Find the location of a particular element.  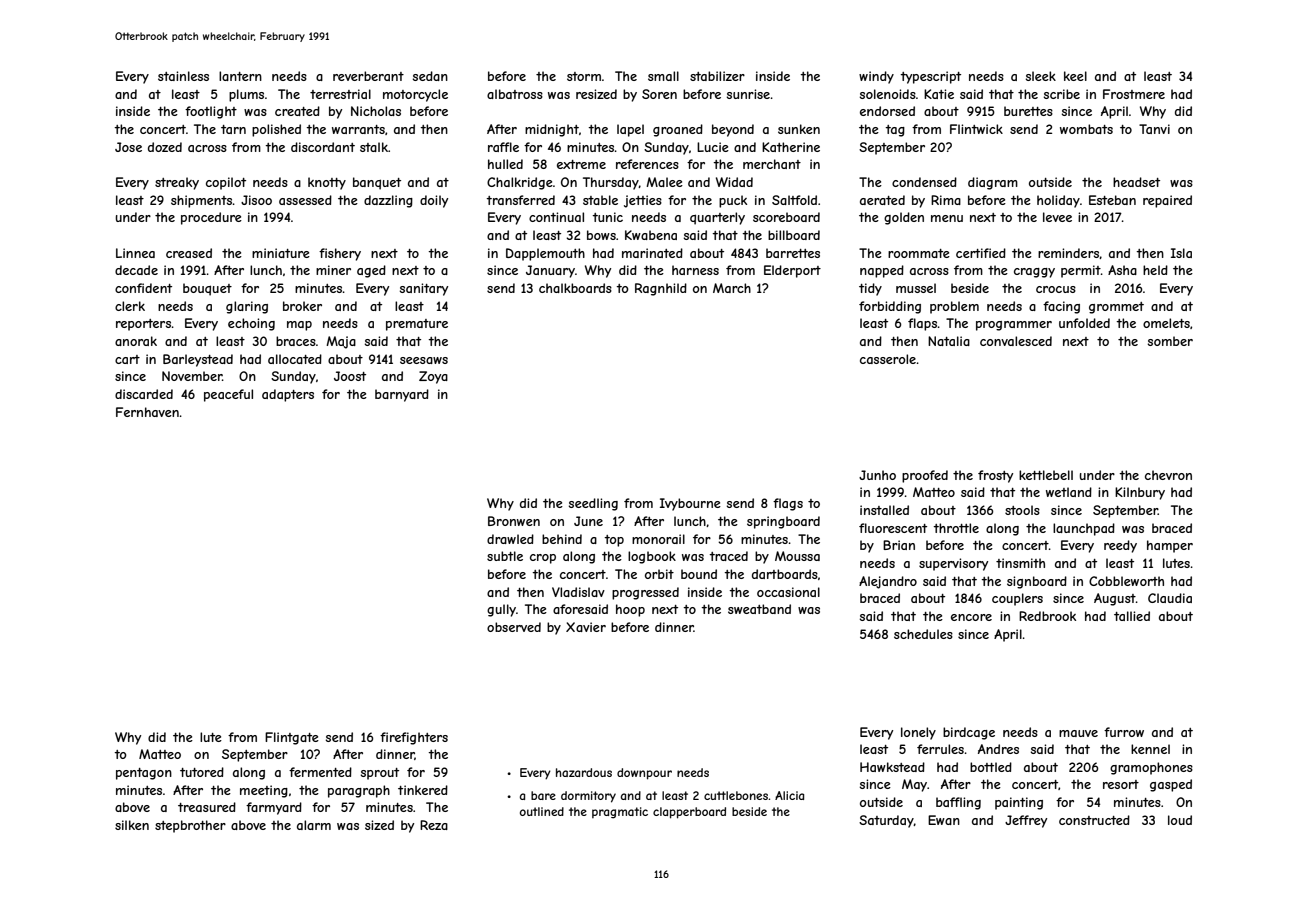

paragraph is located at coordinates (359, 791).
